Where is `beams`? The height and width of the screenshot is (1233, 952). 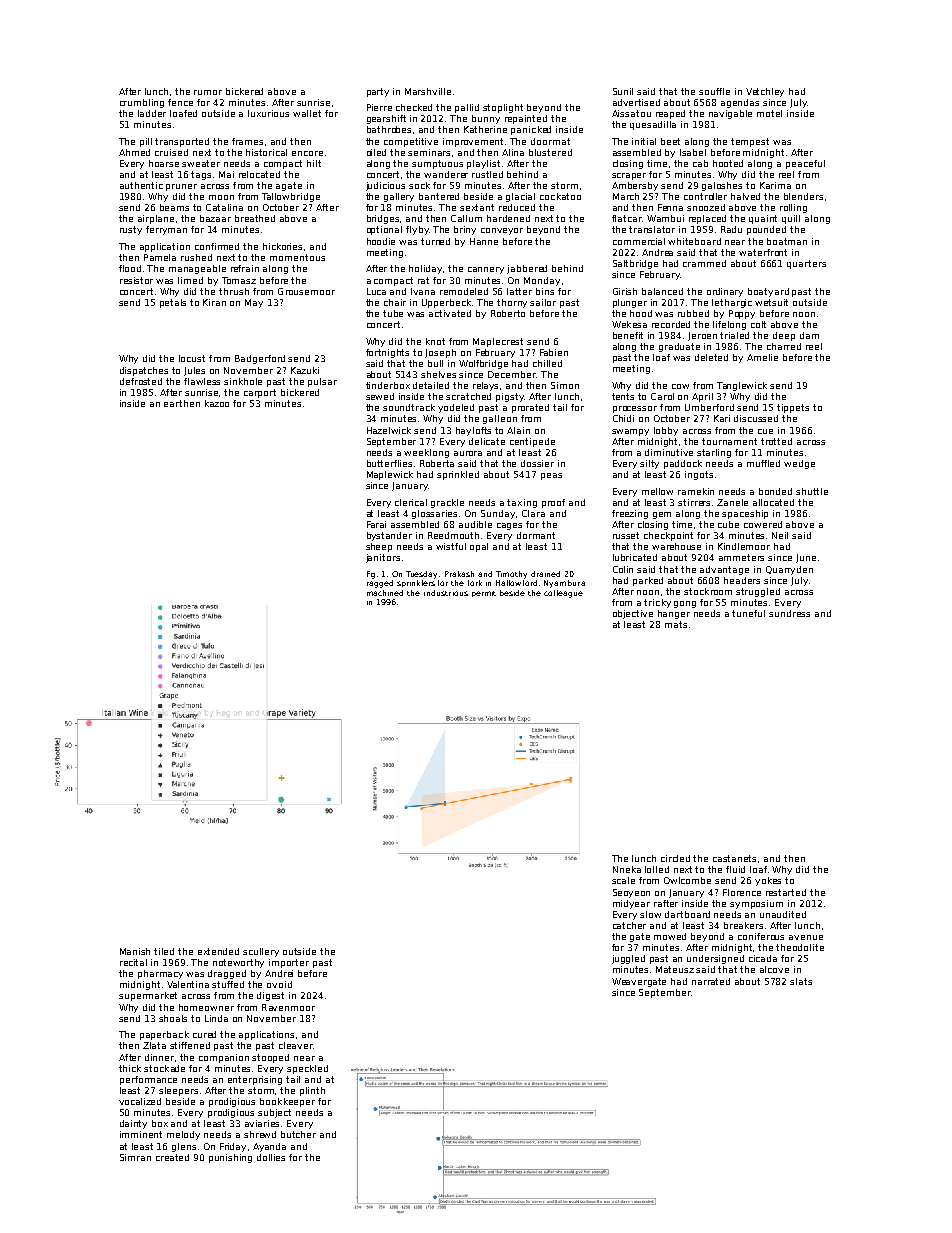 beams is located at coordinates (174, 207).
